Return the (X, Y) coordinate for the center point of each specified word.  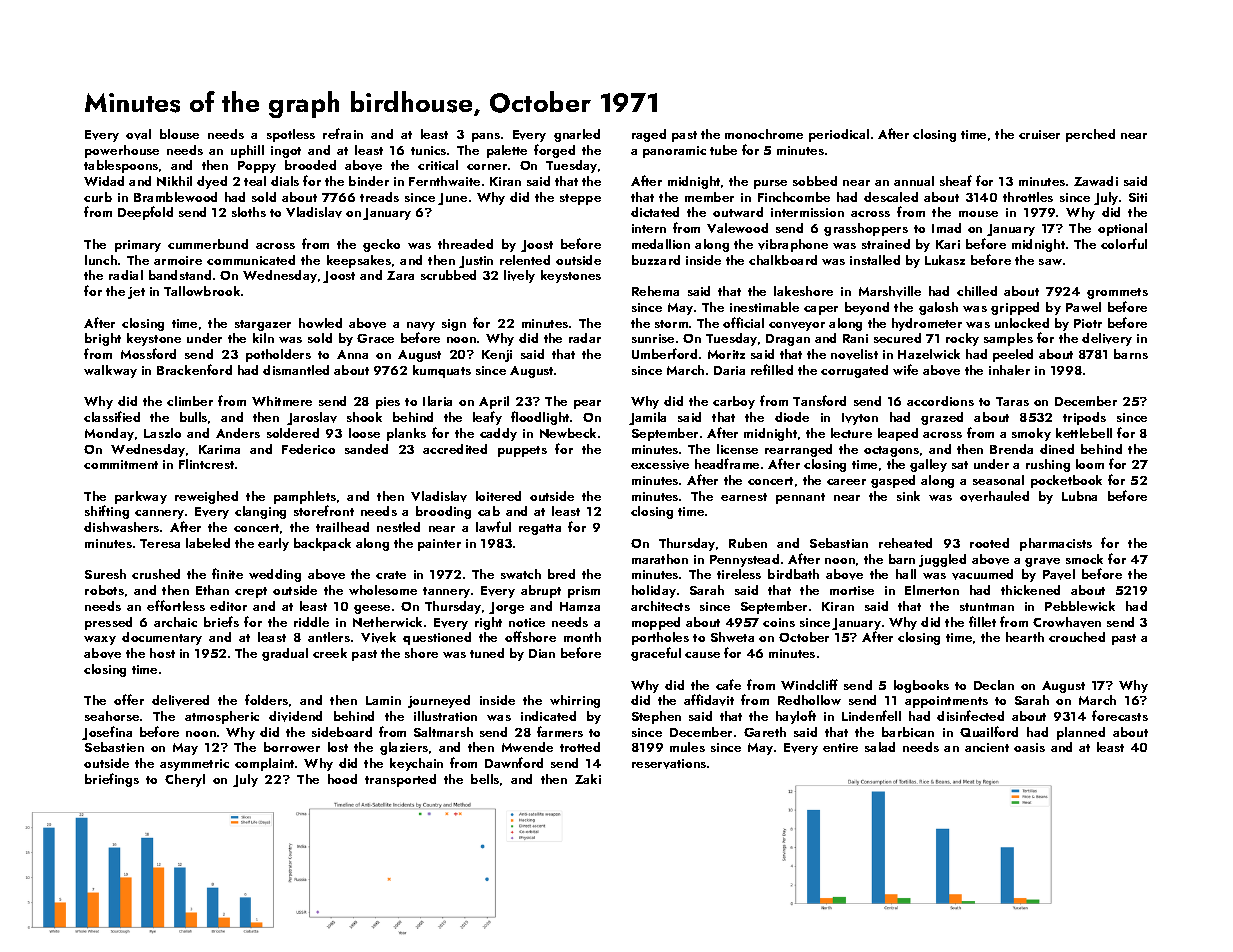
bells (485, 779)
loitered (498, 496)
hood (342, 779)
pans (486, 137)
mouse (978, 214)
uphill (247, 151)
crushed (156, 574)
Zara (400, 275)
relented (525, 260)
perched (1090, 135)
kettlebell (1084, 433)
